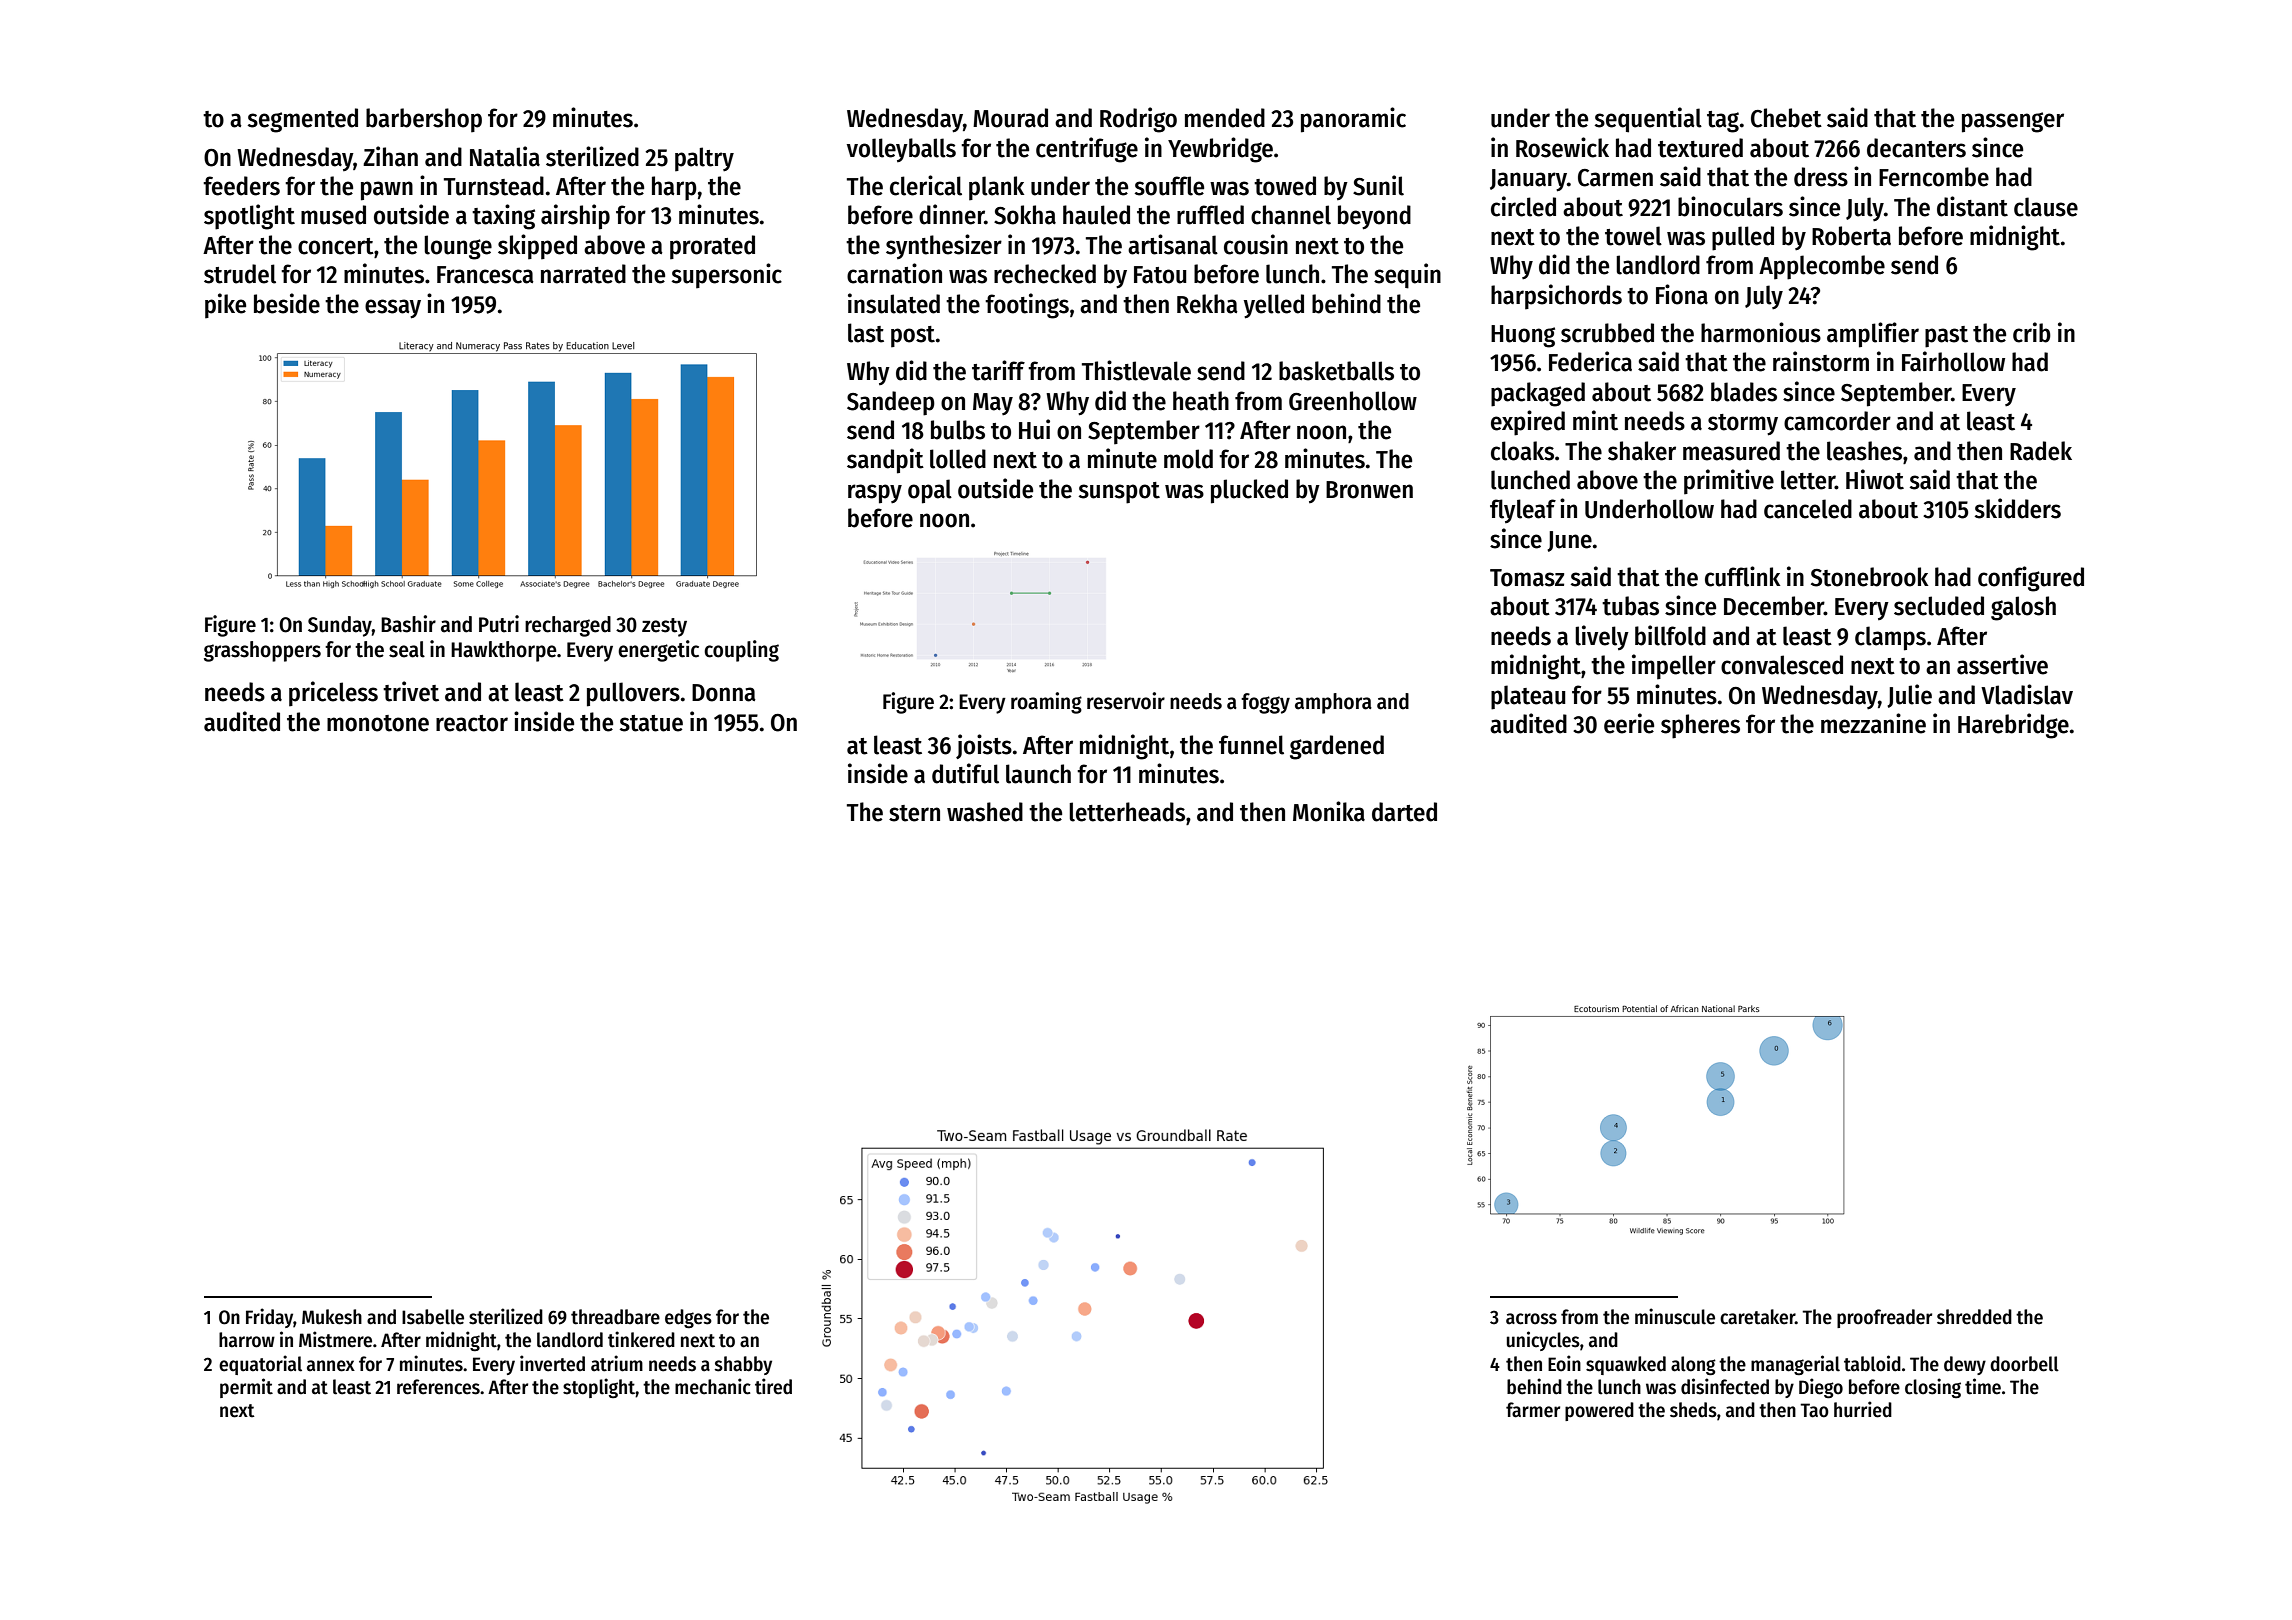  Describe the element at coordinates (1533, 1410) in the screenshot. I see `farmer` at that location.
